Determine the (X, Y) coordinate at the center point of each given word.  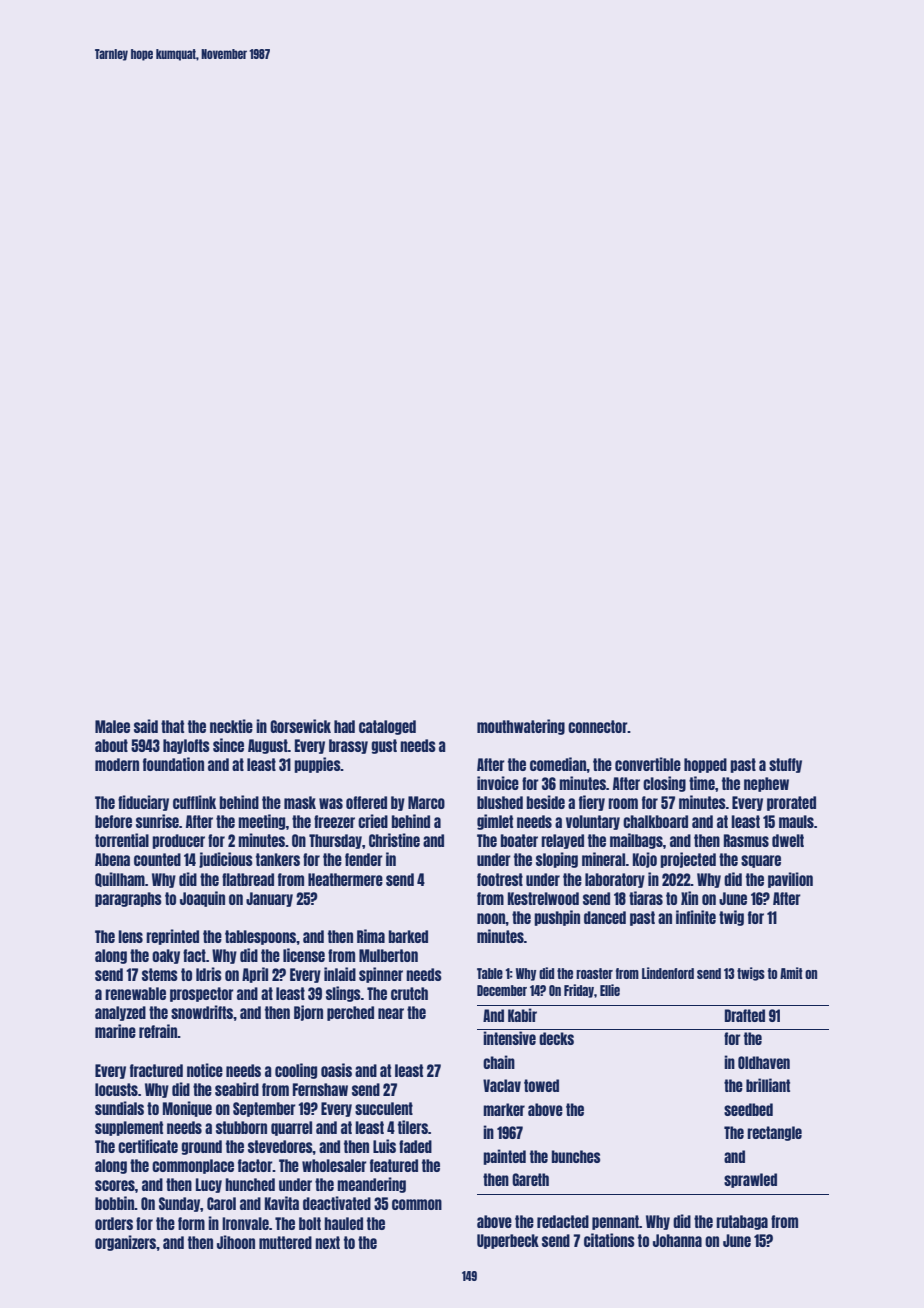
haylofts (186, 746)
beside (546, 802)
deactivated (337, 1203)
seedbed (748, 1109)
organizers (125, 1243)
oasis (336, 1070)
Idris (209, 974)
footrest (500, 879)
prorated (791, 803)
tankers (278, 859)
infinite (696, 917)
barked (408, 936)
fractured (156, 1070)
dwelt (788, 840)
